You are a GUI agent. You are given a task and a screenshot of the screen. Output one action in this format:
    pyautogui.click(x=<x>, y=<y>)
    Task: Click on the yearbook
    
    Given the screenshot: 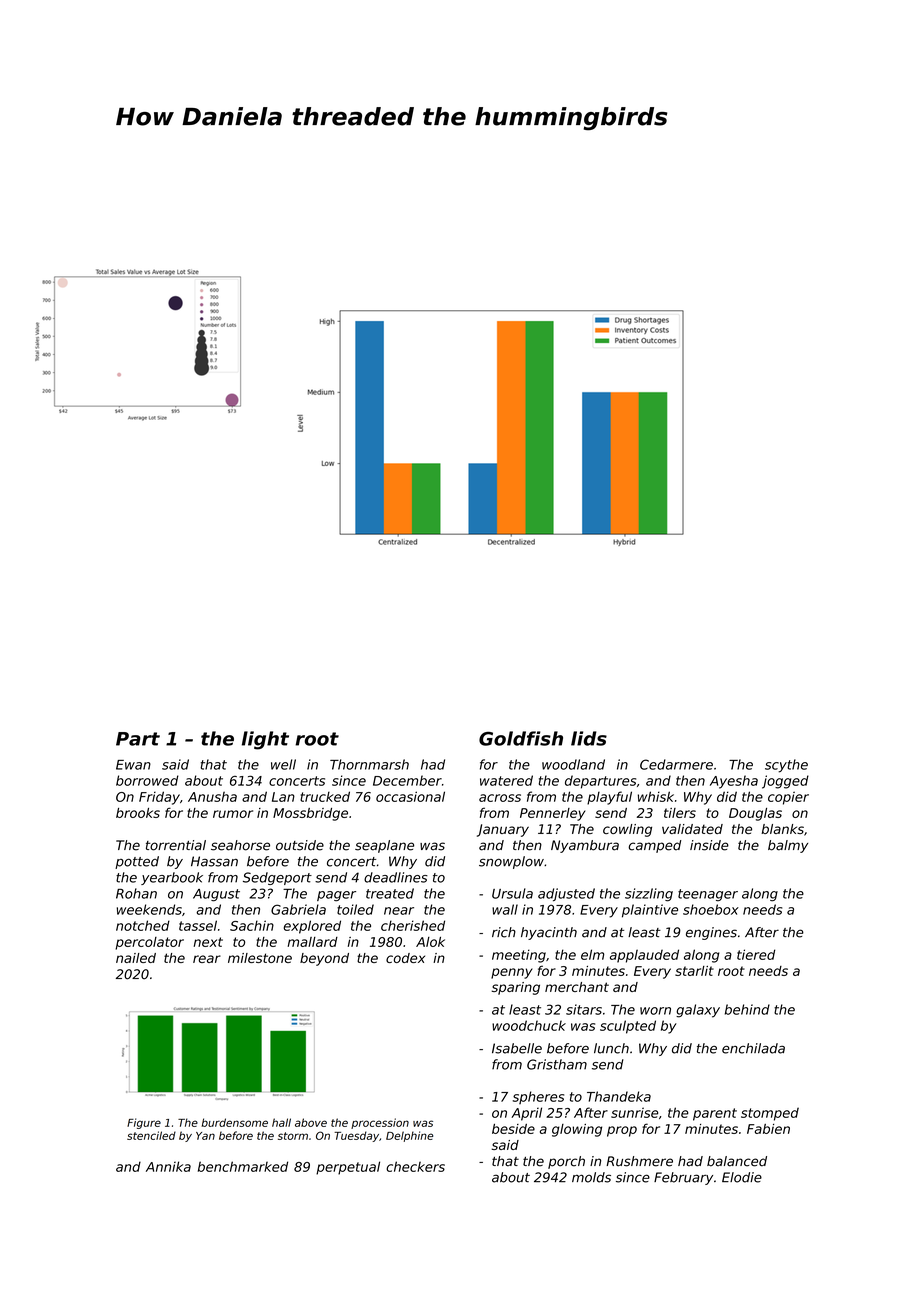 What is the action you would take?
    pyautogui.click(x=172, y=878)
